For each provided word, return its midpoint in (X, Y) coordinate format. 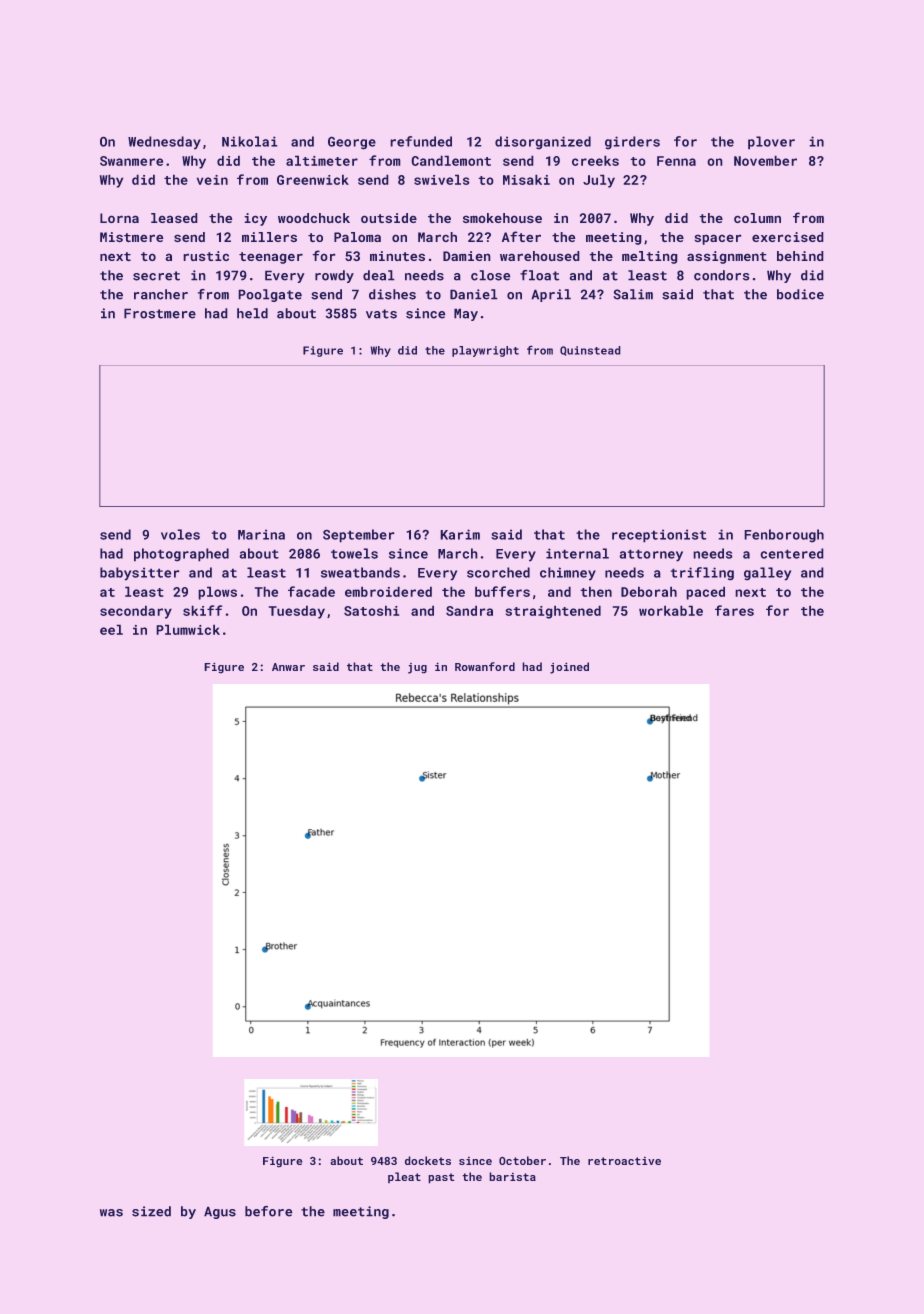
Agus (220, 1213)
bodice (800, 294)
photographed (181, 554)
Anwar (288, 667)
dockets (428, 1160)
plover (771, 142)
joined (569, 668)
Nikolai (249, 141)
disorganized (543, 142)
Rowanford (485, 666)
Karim (460, 534)
